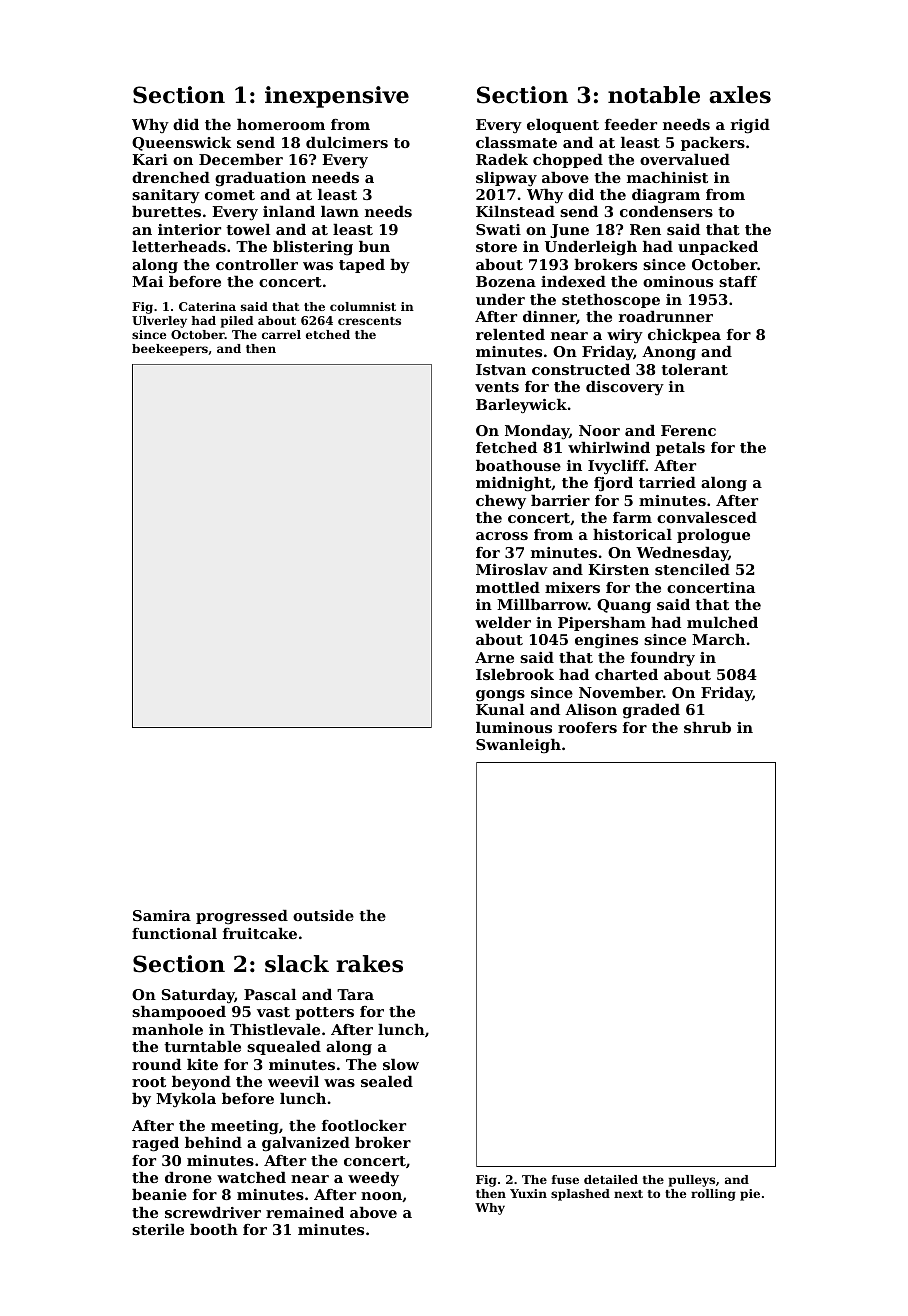  Describe the element at coordinates (516, 142) in the document. I see `classmate` at that location.
